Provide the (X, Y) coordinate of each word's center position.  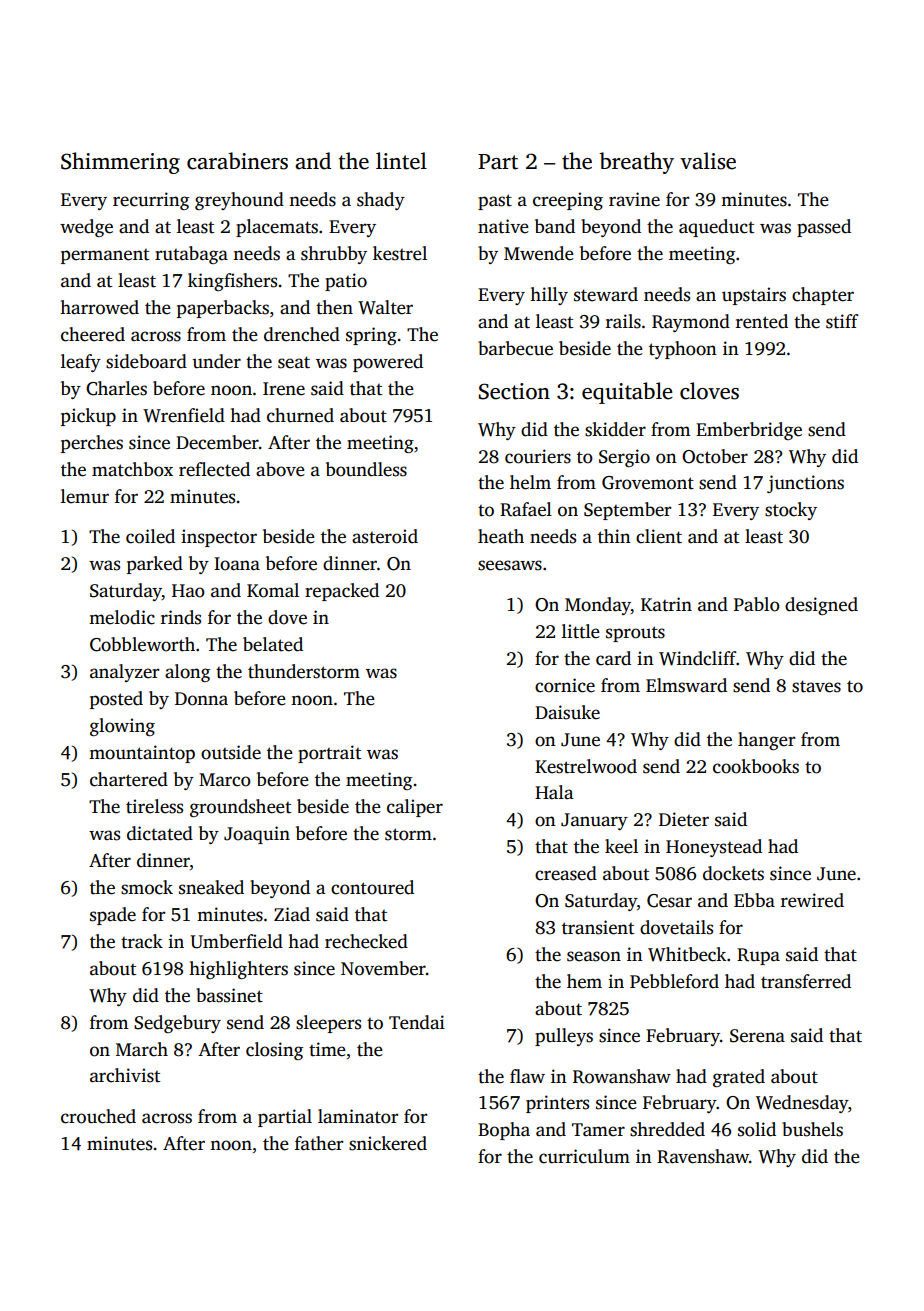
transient (598, 927)
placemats (277, 228)
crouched (98, 1116)
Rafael (526, 509)
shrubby (334, 255)
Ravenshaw (703, 1156)
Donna (201, 699)
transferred (806, 981)
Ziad (292, 914)
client (659, 536)
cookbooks (756, 766)
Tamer (598, 1130)
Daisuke (567, 712)
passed (824, 228)
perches (92, 444)
